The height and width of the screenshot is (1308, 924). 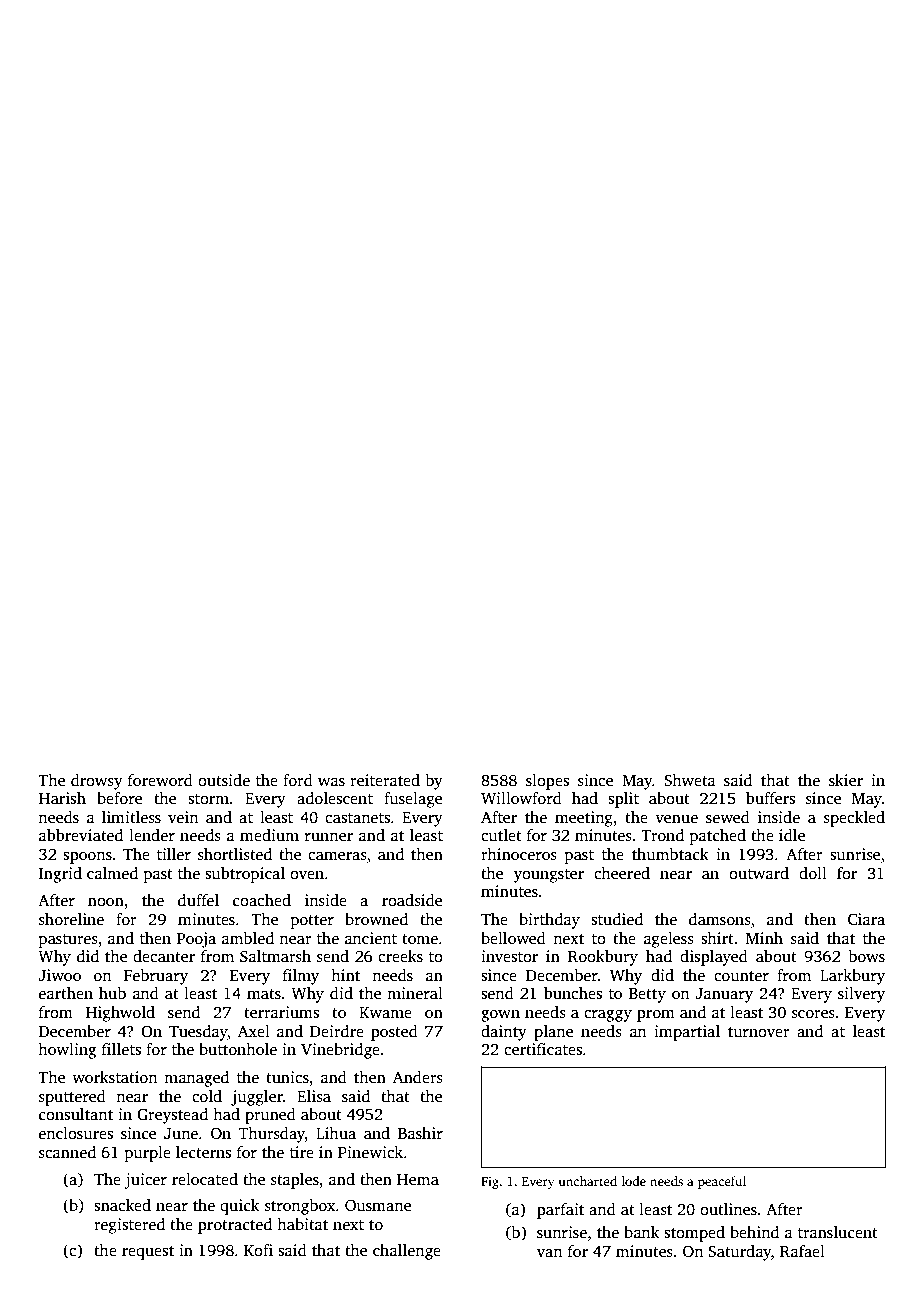 What do you see at coordinates (224, 780) in the screenshot?
I see `outside` at bounding box center [224, 780].
